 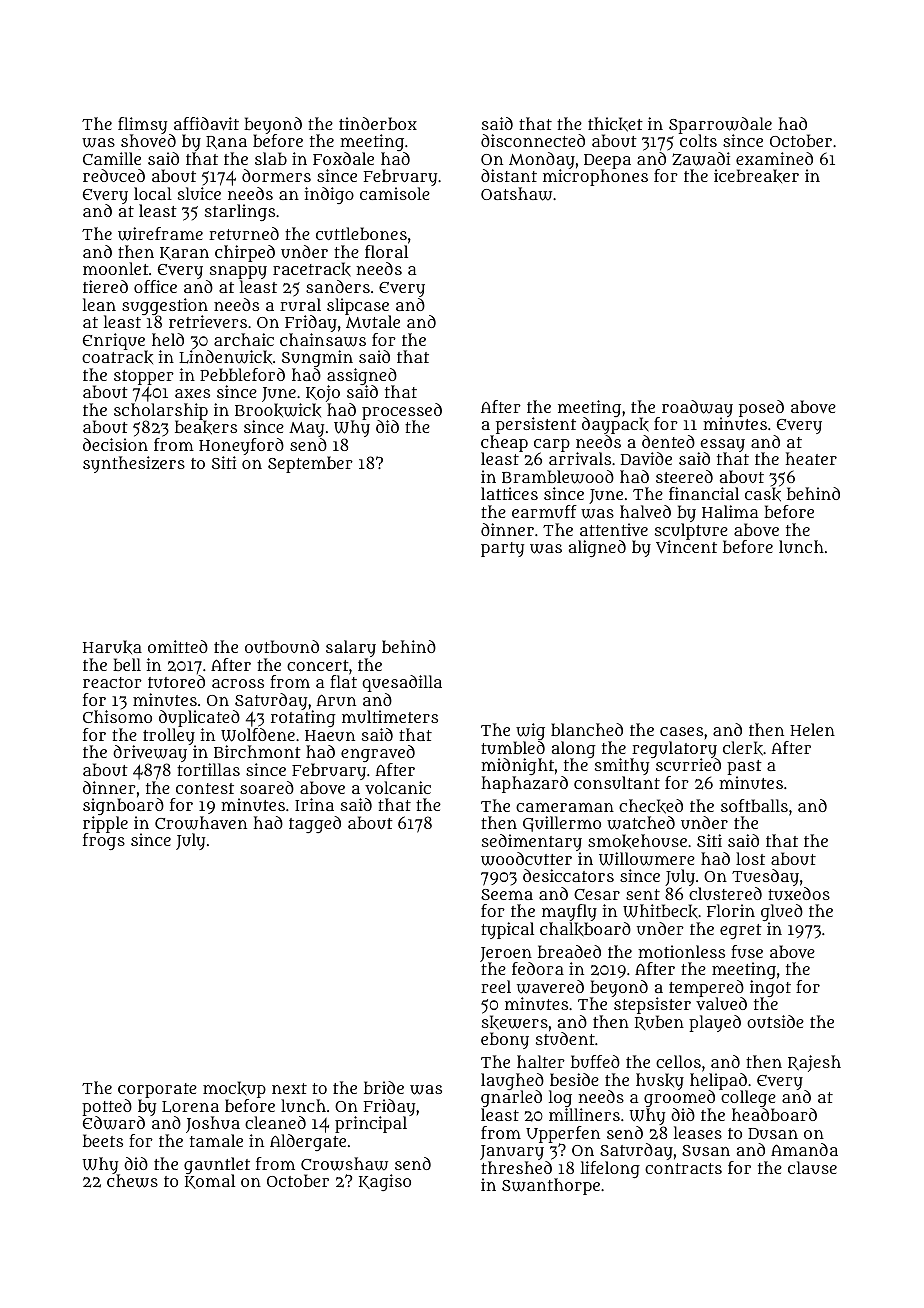 What do you see at coordinates (150, 755) in the screenshot?
I see `driveway` at bounding box center [150, 755].
